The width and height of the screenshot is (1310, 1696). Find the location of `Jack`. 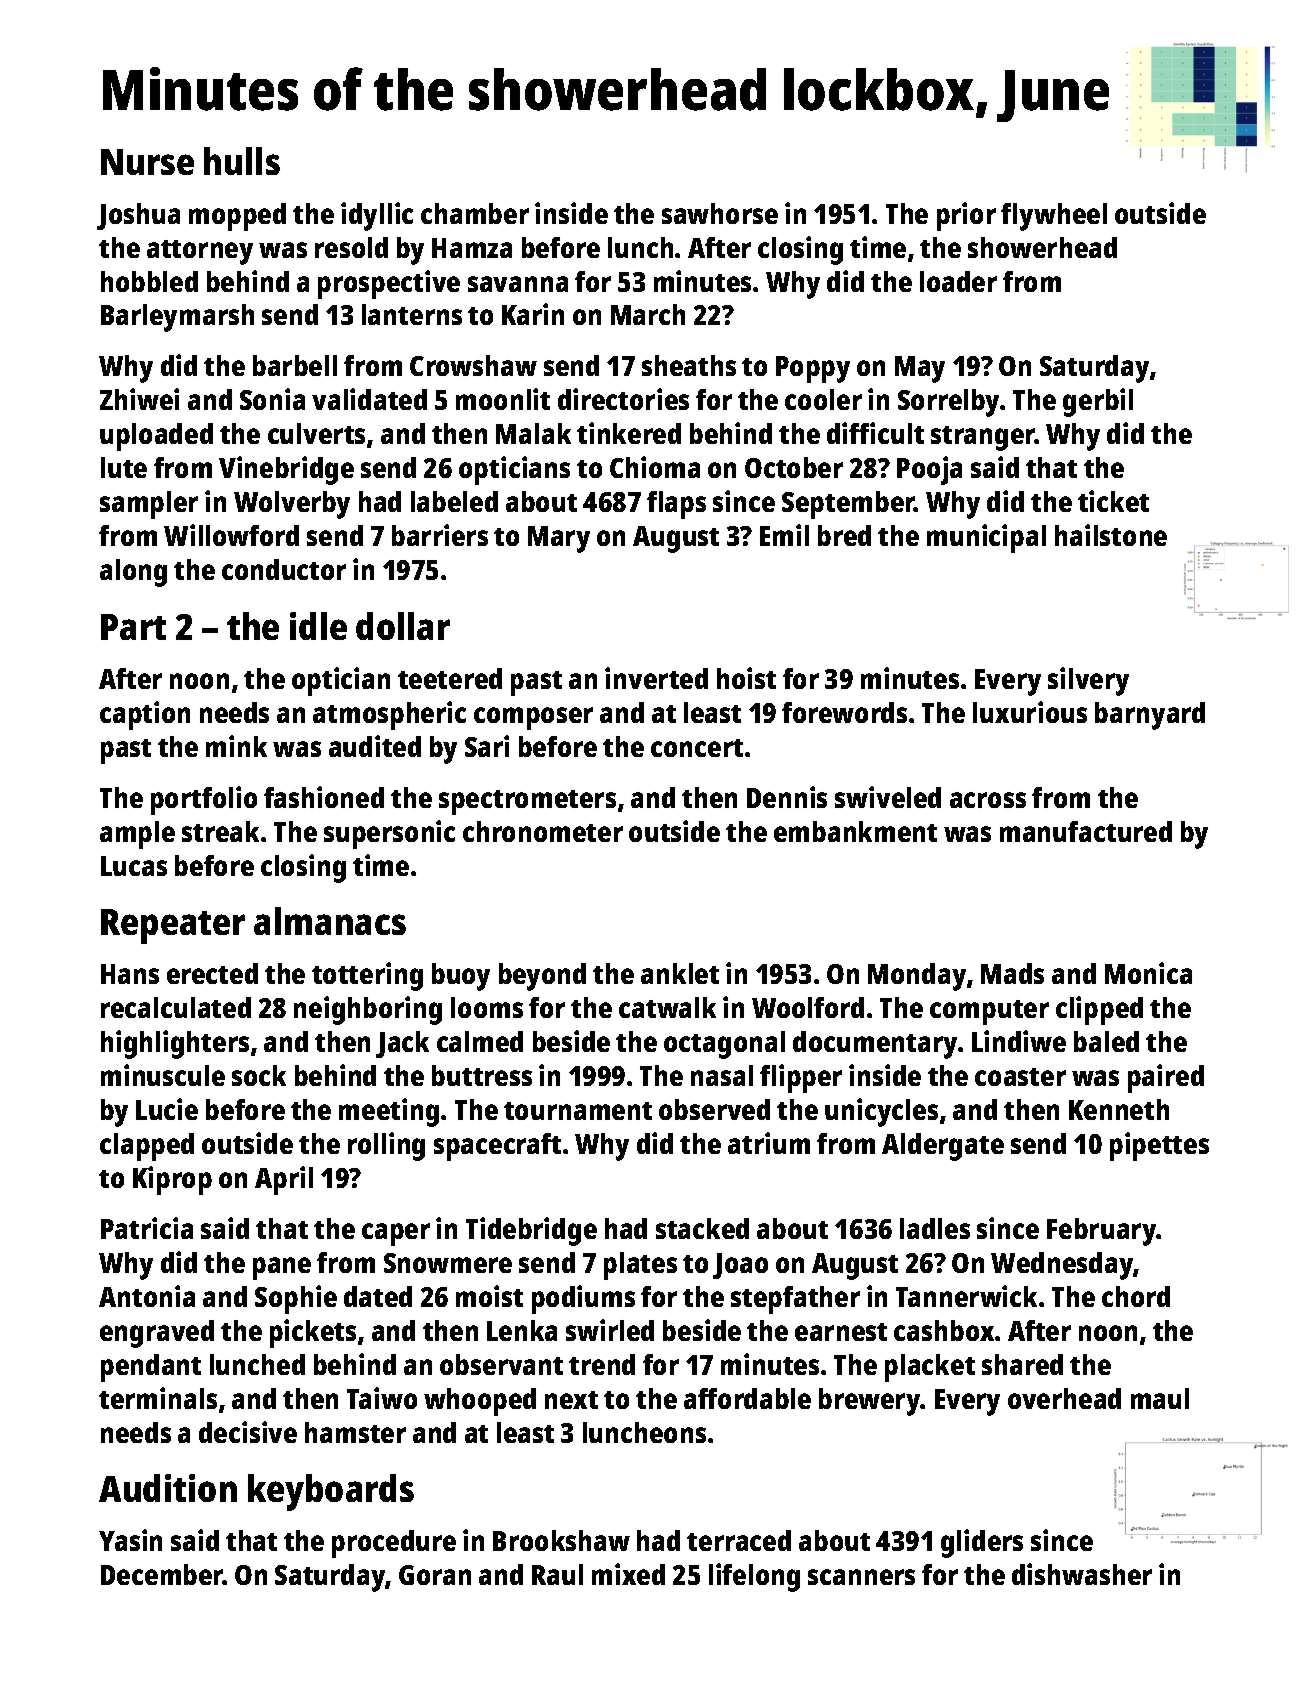

Jack is located at coordinates (402, 1044).
